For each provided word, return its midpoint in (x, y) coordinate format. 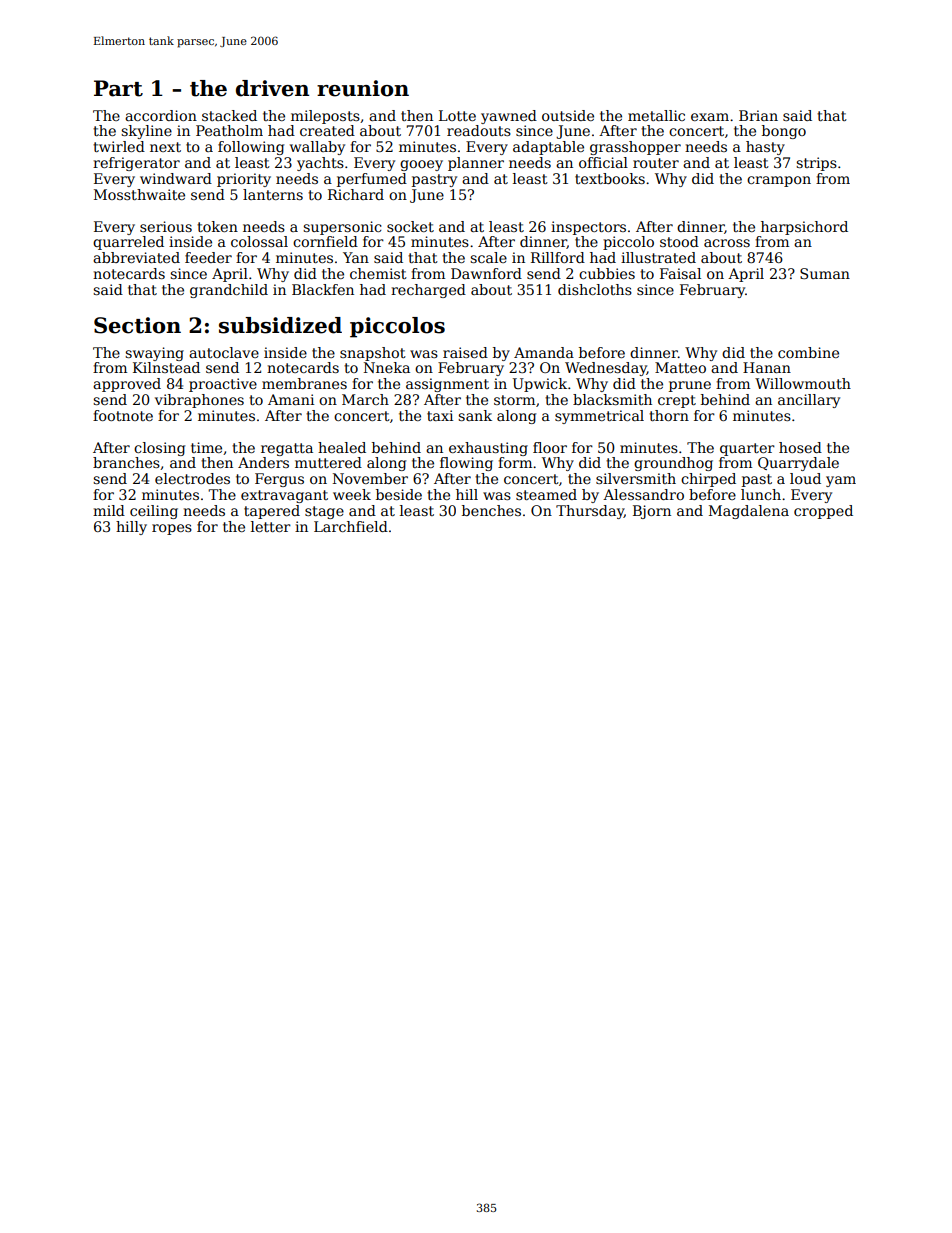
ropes (172, 529)
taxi (440, 415)
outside (568, 115)
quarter (747, 449)
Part (118, 88)
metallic (656, 115)
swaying (154, 354)
